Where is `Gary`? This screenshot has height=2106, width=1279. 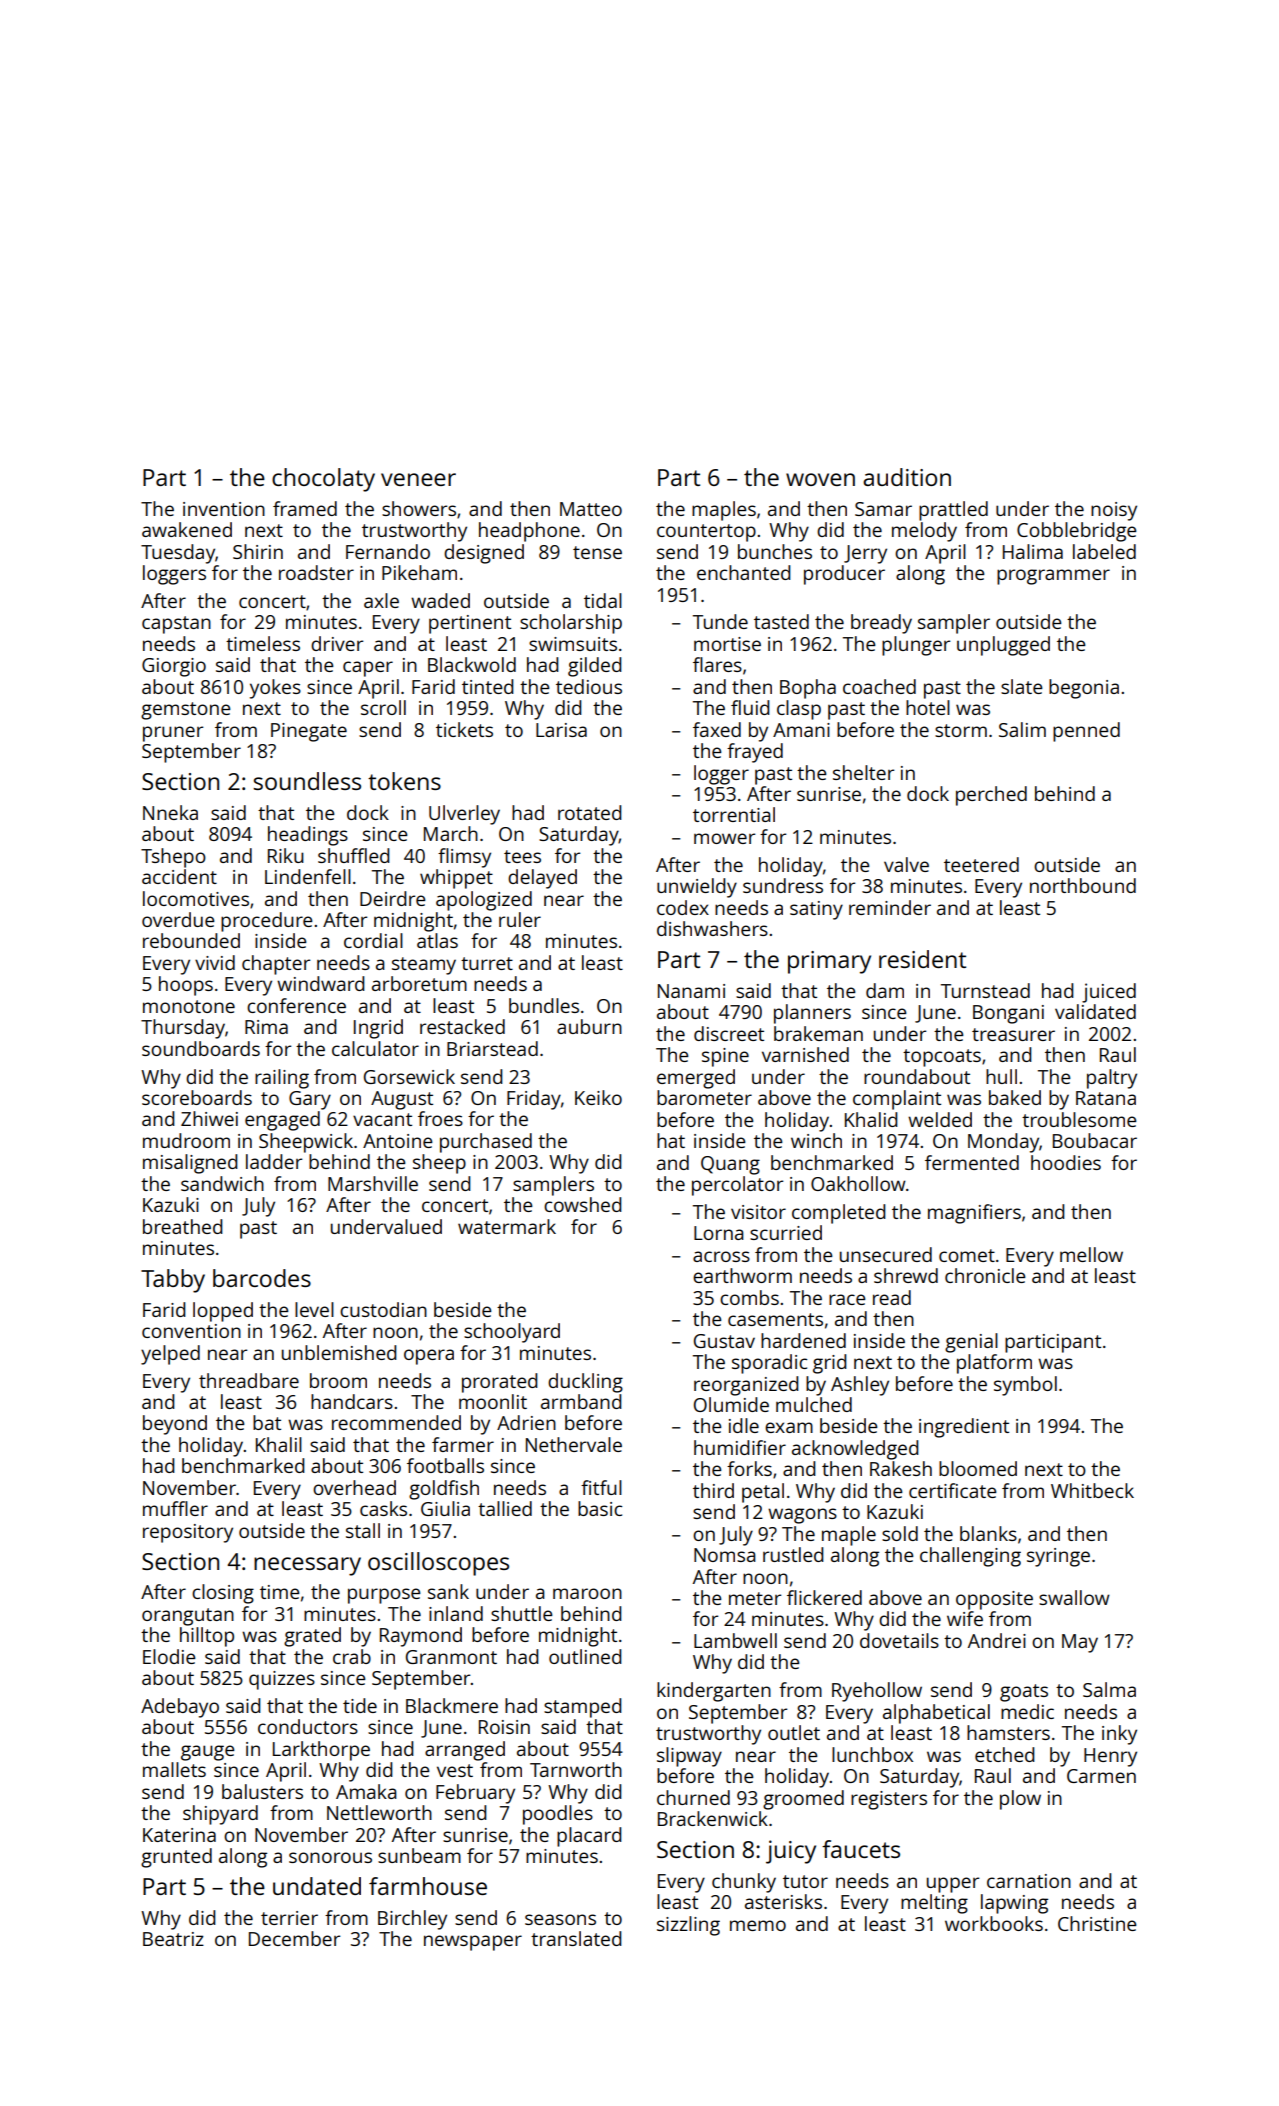
Gary is located at coordinates (310, 1100).
